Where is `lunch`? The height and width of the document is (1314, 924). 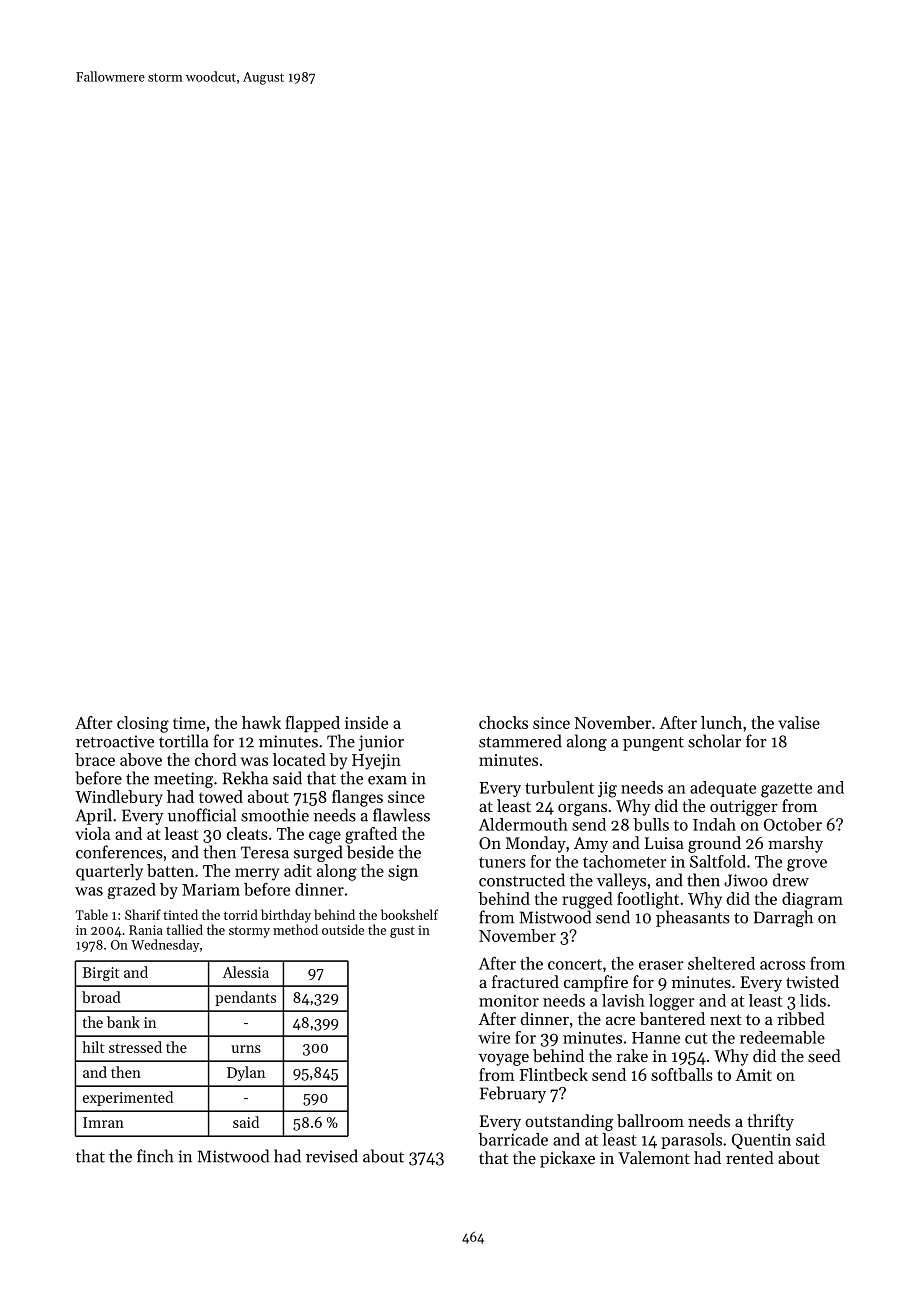
lunch is located at coordinates (721, 722).
